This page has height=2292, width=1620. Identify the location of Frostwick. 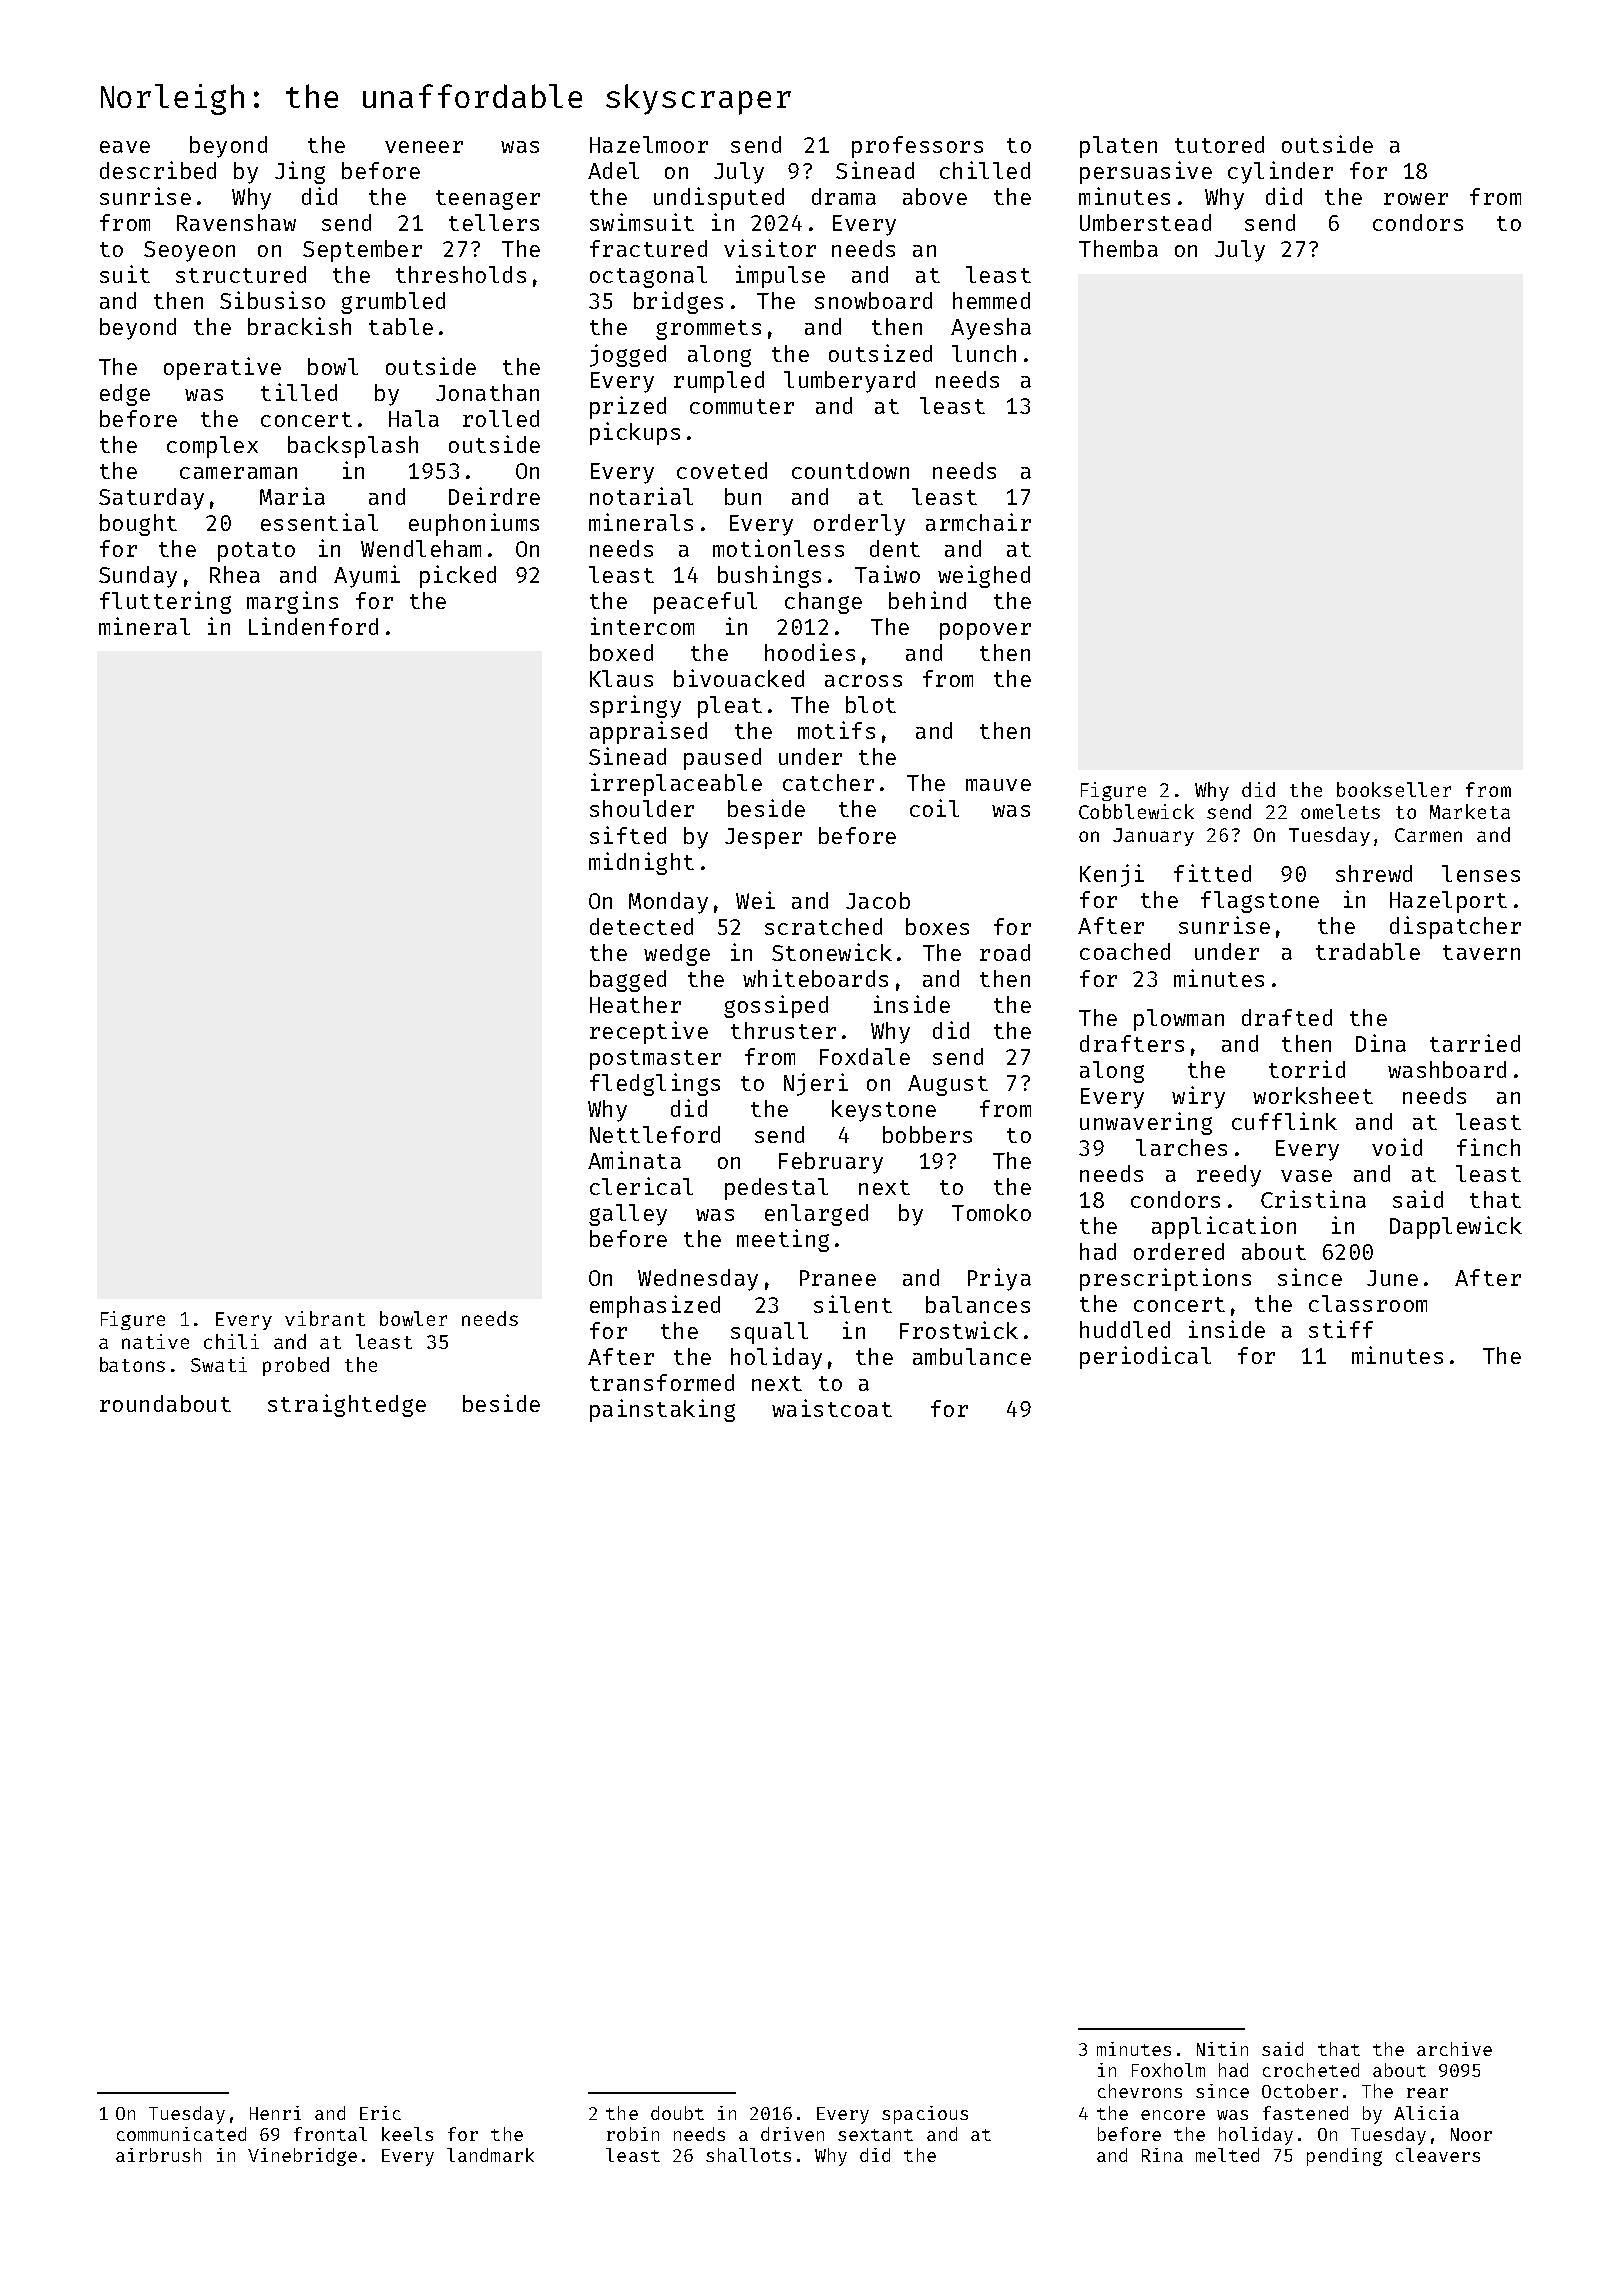
(959, 1330).
